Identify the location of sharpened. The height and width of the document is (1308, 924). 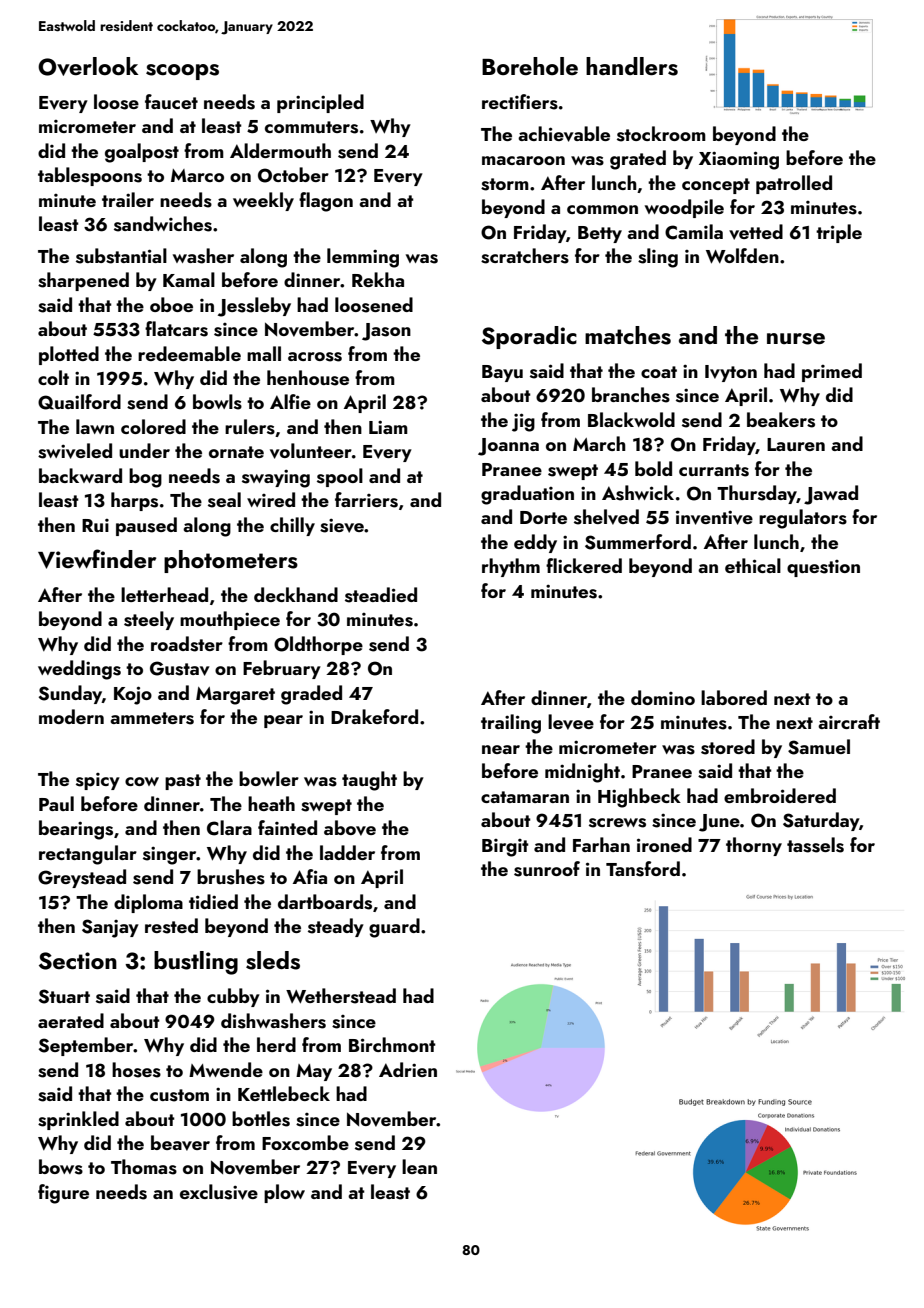
(83, 281).
